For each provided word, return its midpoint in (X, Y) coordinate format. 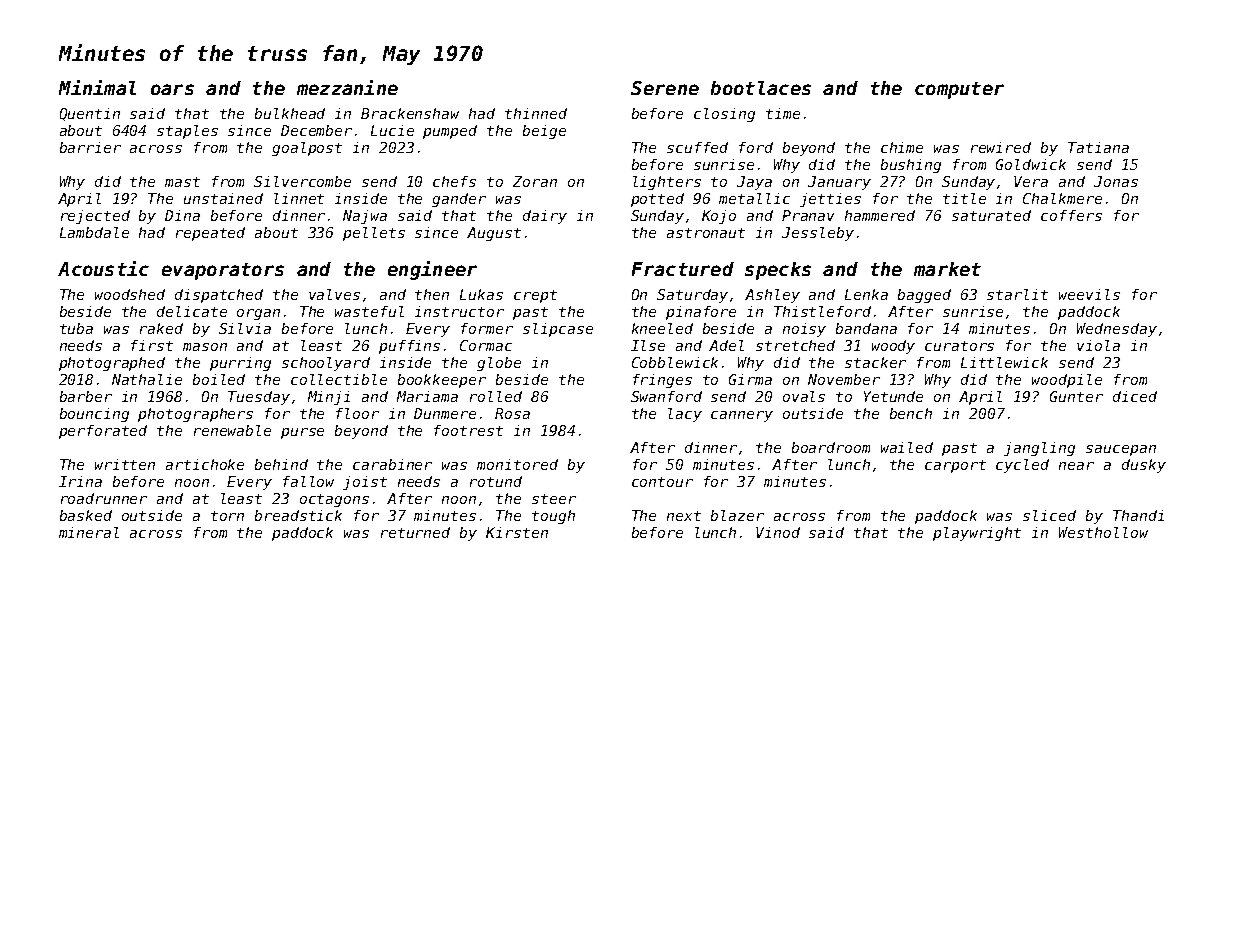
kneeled (662, 328)
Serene (665, 88)
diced (1135, 396)
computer (959, 90)
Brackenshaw (410, 113)
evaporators (223, 271)
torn (227, 516)
